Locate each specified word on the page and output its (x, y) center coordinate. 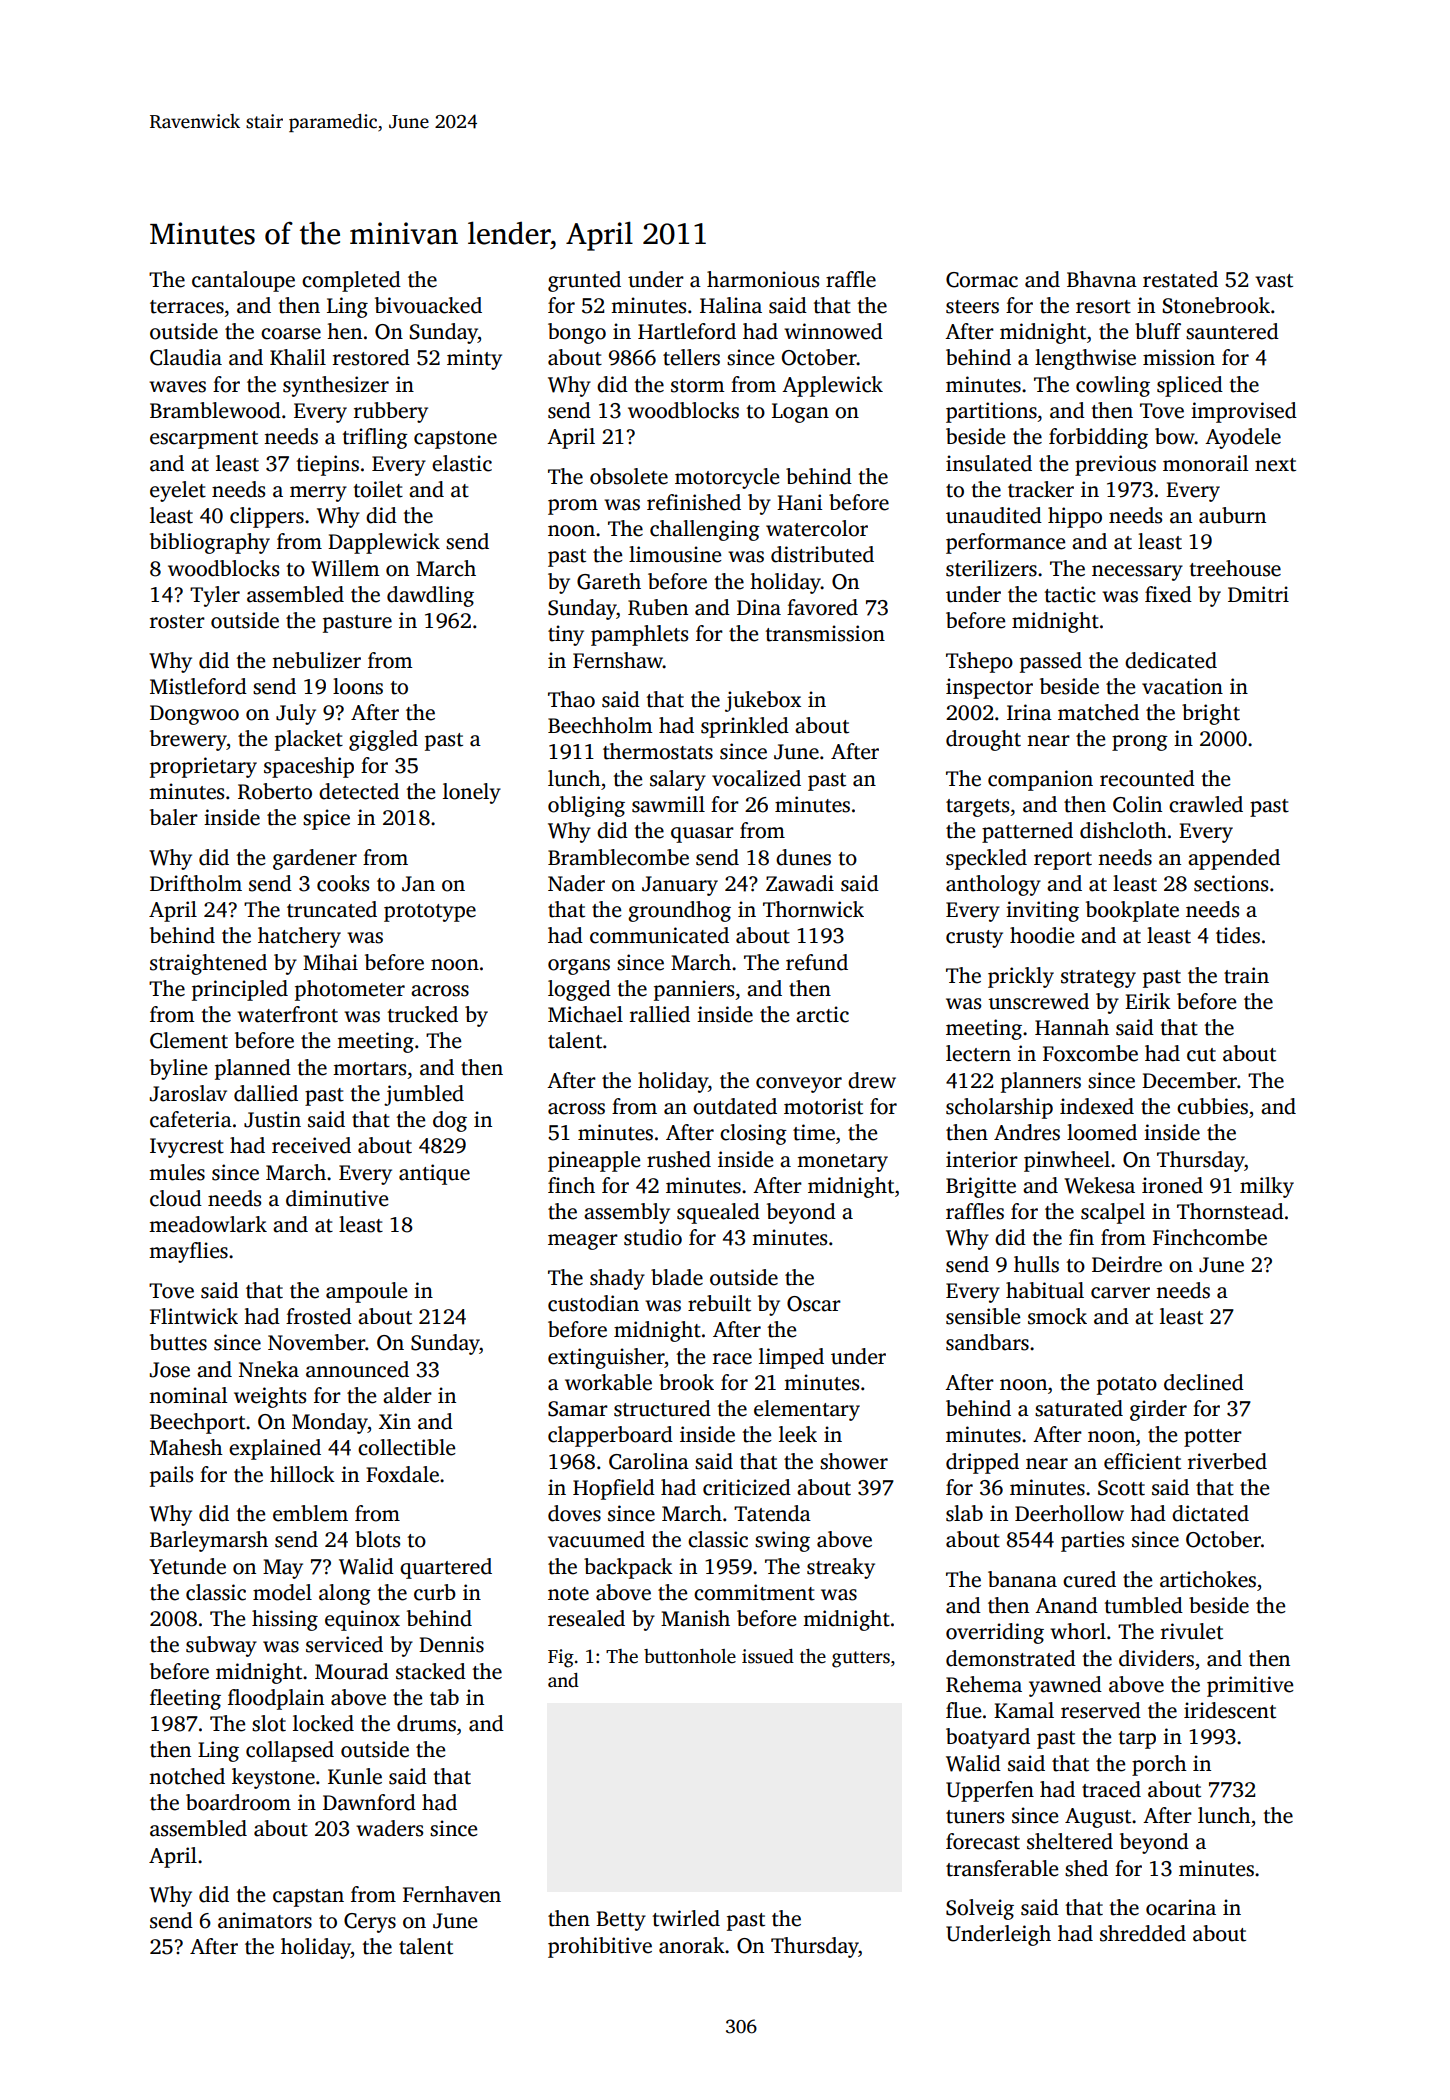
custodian (593, 1303)
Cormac (982, 280)
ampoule (366, 1292)
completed (351, 281)
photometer (350, 990)
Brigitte (981, 1187)
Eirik (1148, 1001)
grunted (584, 281)
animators (265, 1920)
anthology (993, 885)
